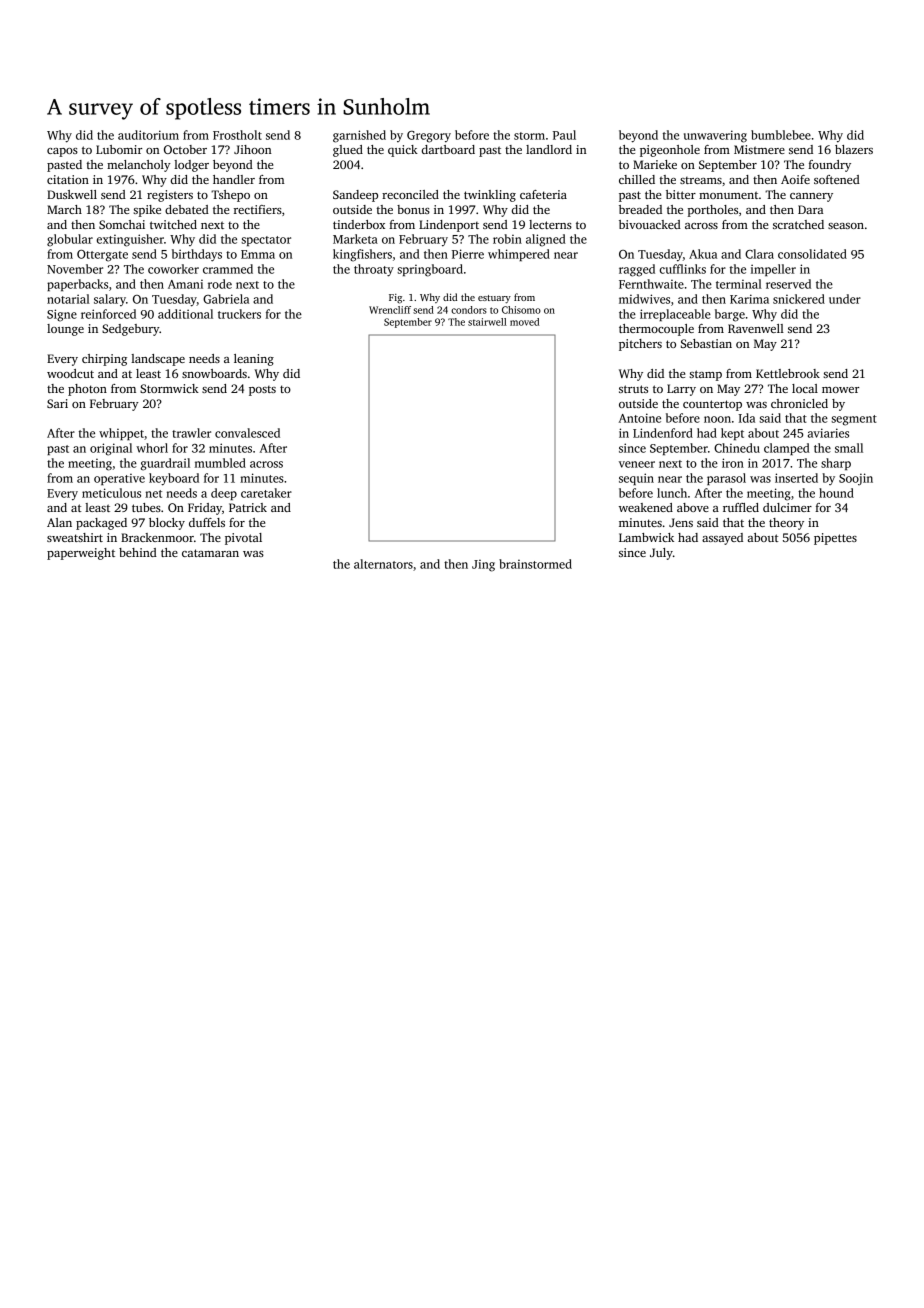  I want to click on paperbacks, so click(77, 285).
